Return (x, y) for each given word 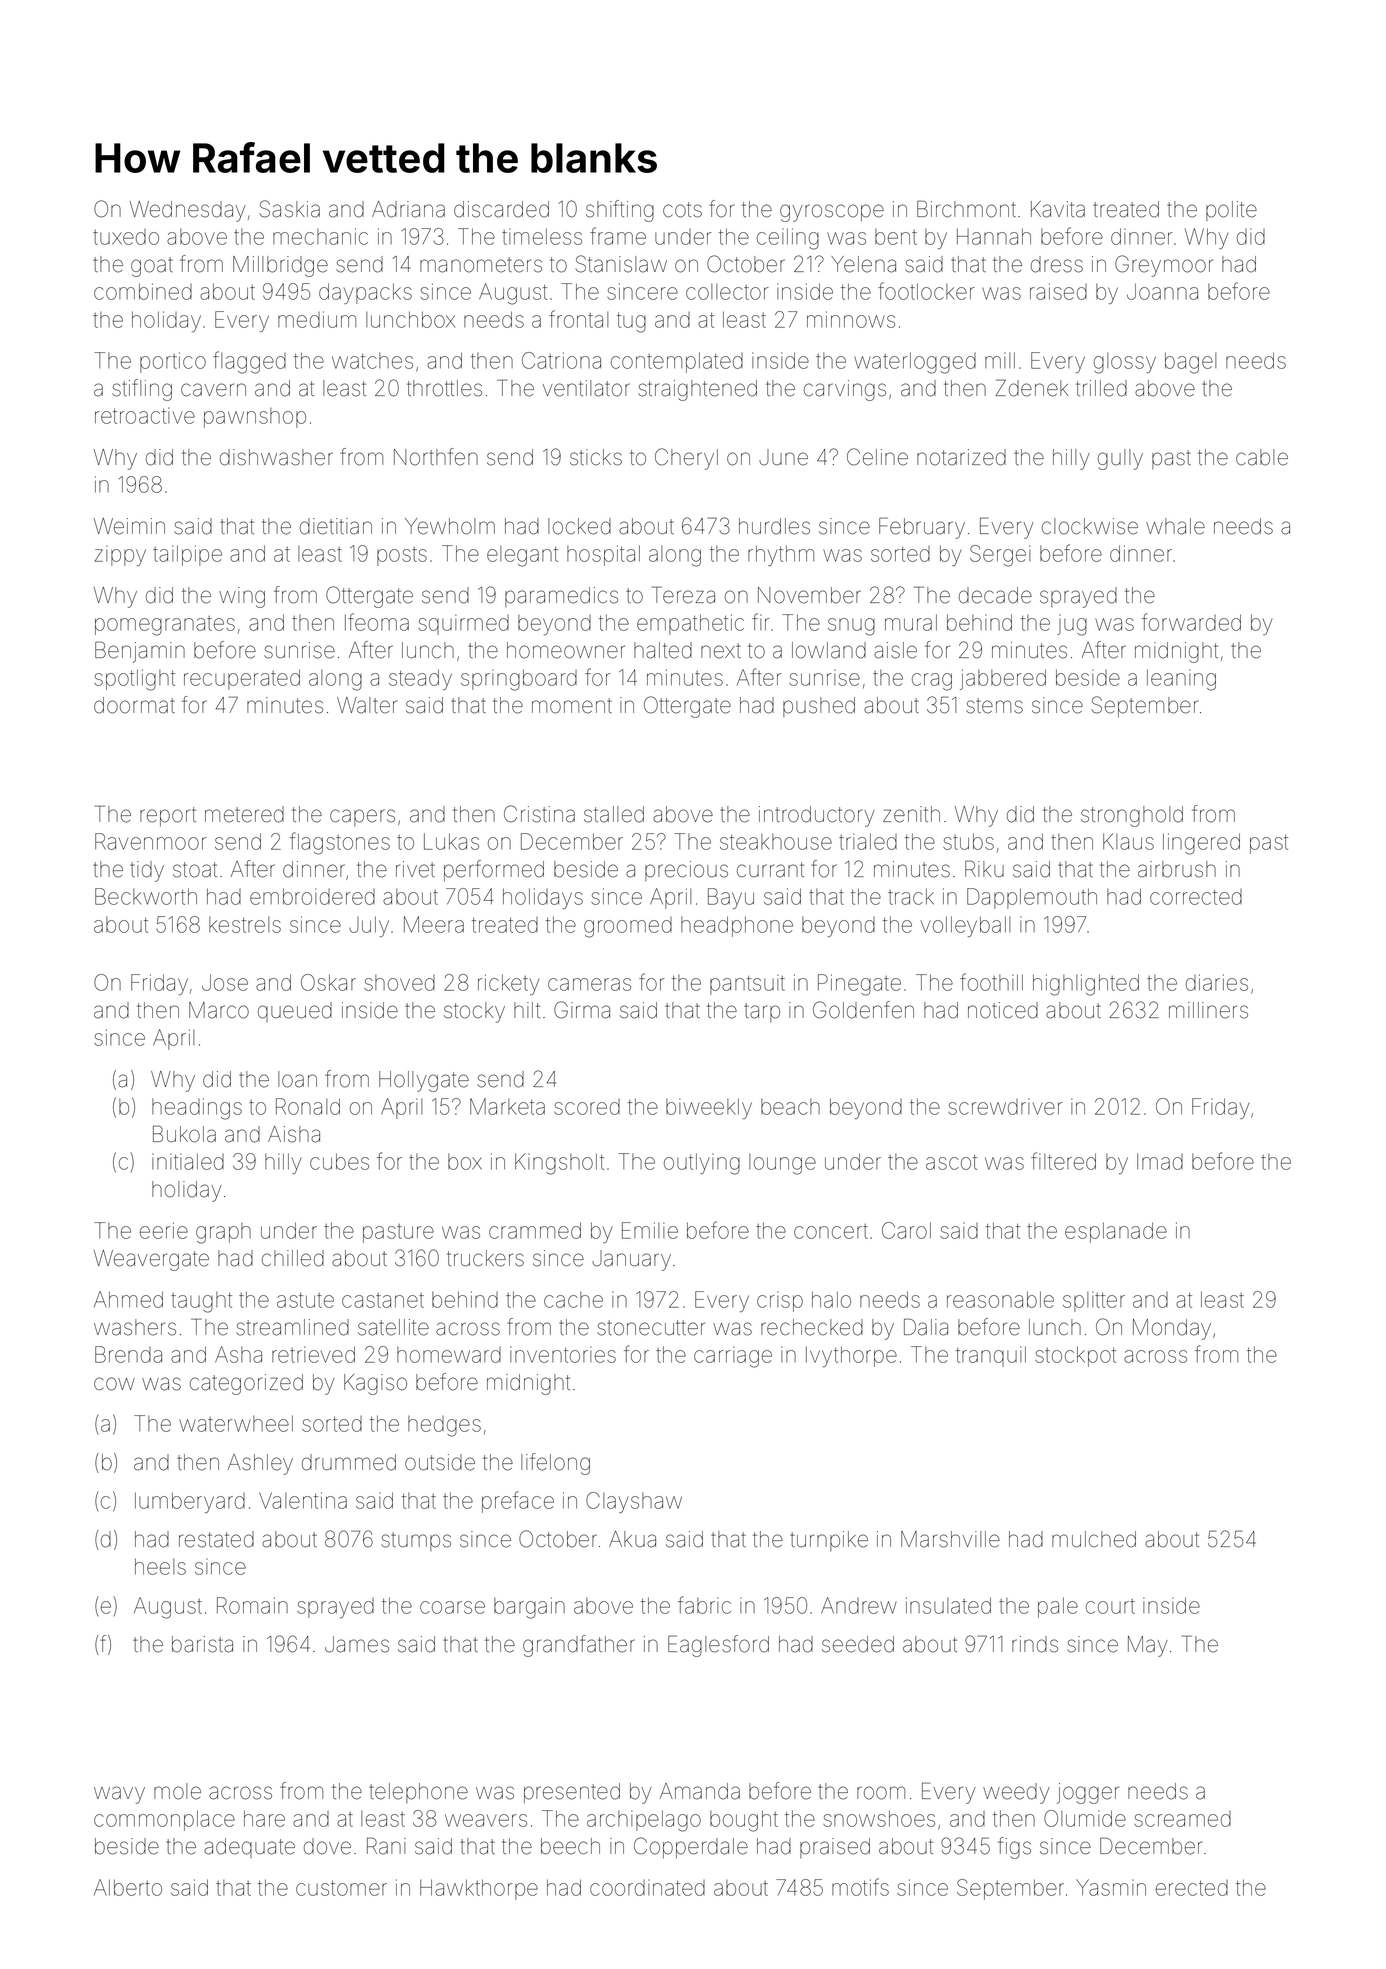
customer (341, 1888)
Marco (219, 1010)
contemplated (677, 362)
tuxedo (126, 237)
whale (1175, 526)
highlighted (1086, 985)
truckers (485, 1258)
